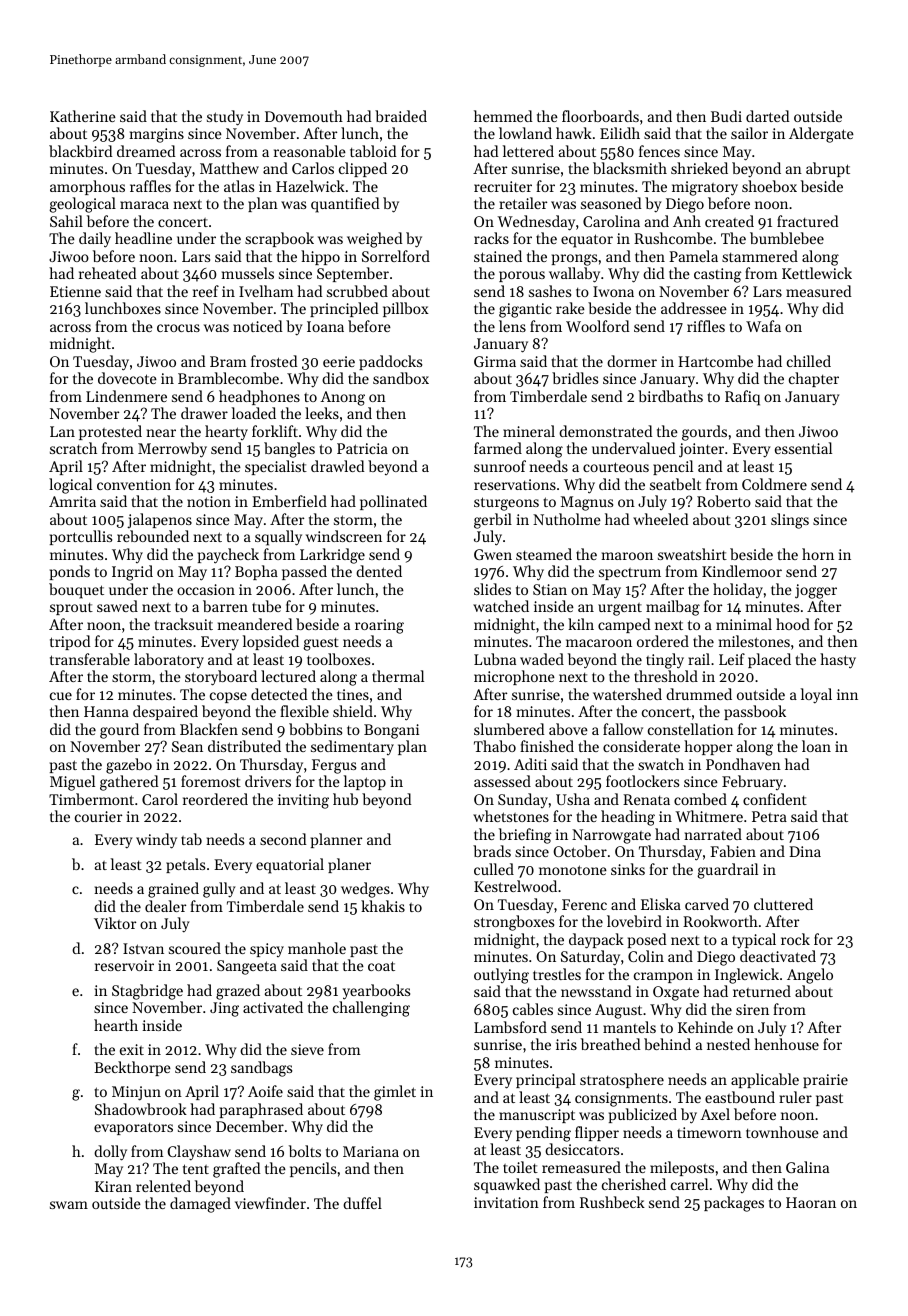 The width and height of the screenshot is (908, 1316). Describe the element at coordinates (755, 712) in the screenshot. I see `passbook` at that location.
